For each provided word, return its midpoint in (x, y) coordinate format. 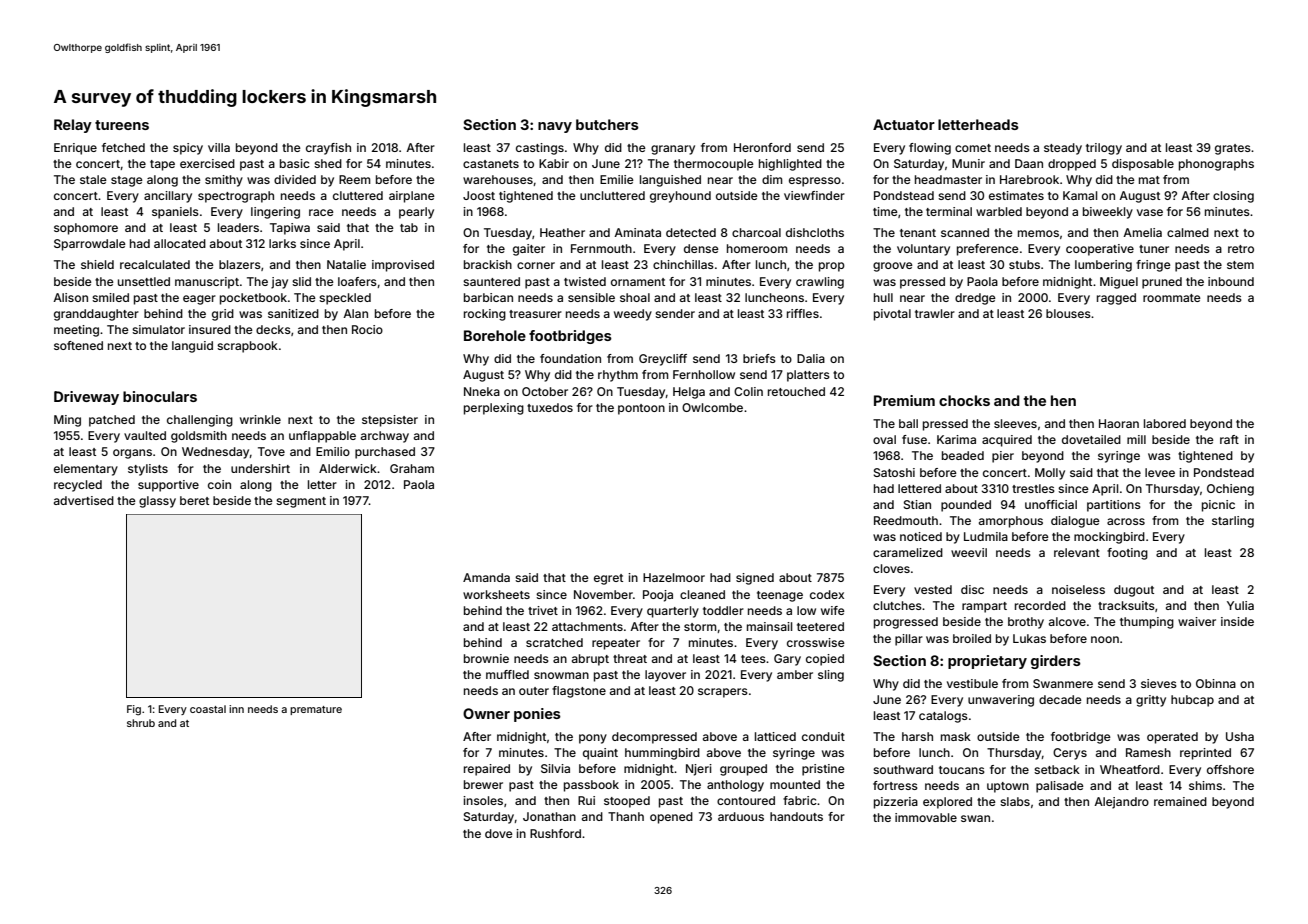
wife (833, 610)
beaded (963, 455)
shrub (141, 723)
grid (223, 315)
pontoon (641, 409)
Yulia (1240, 605)
